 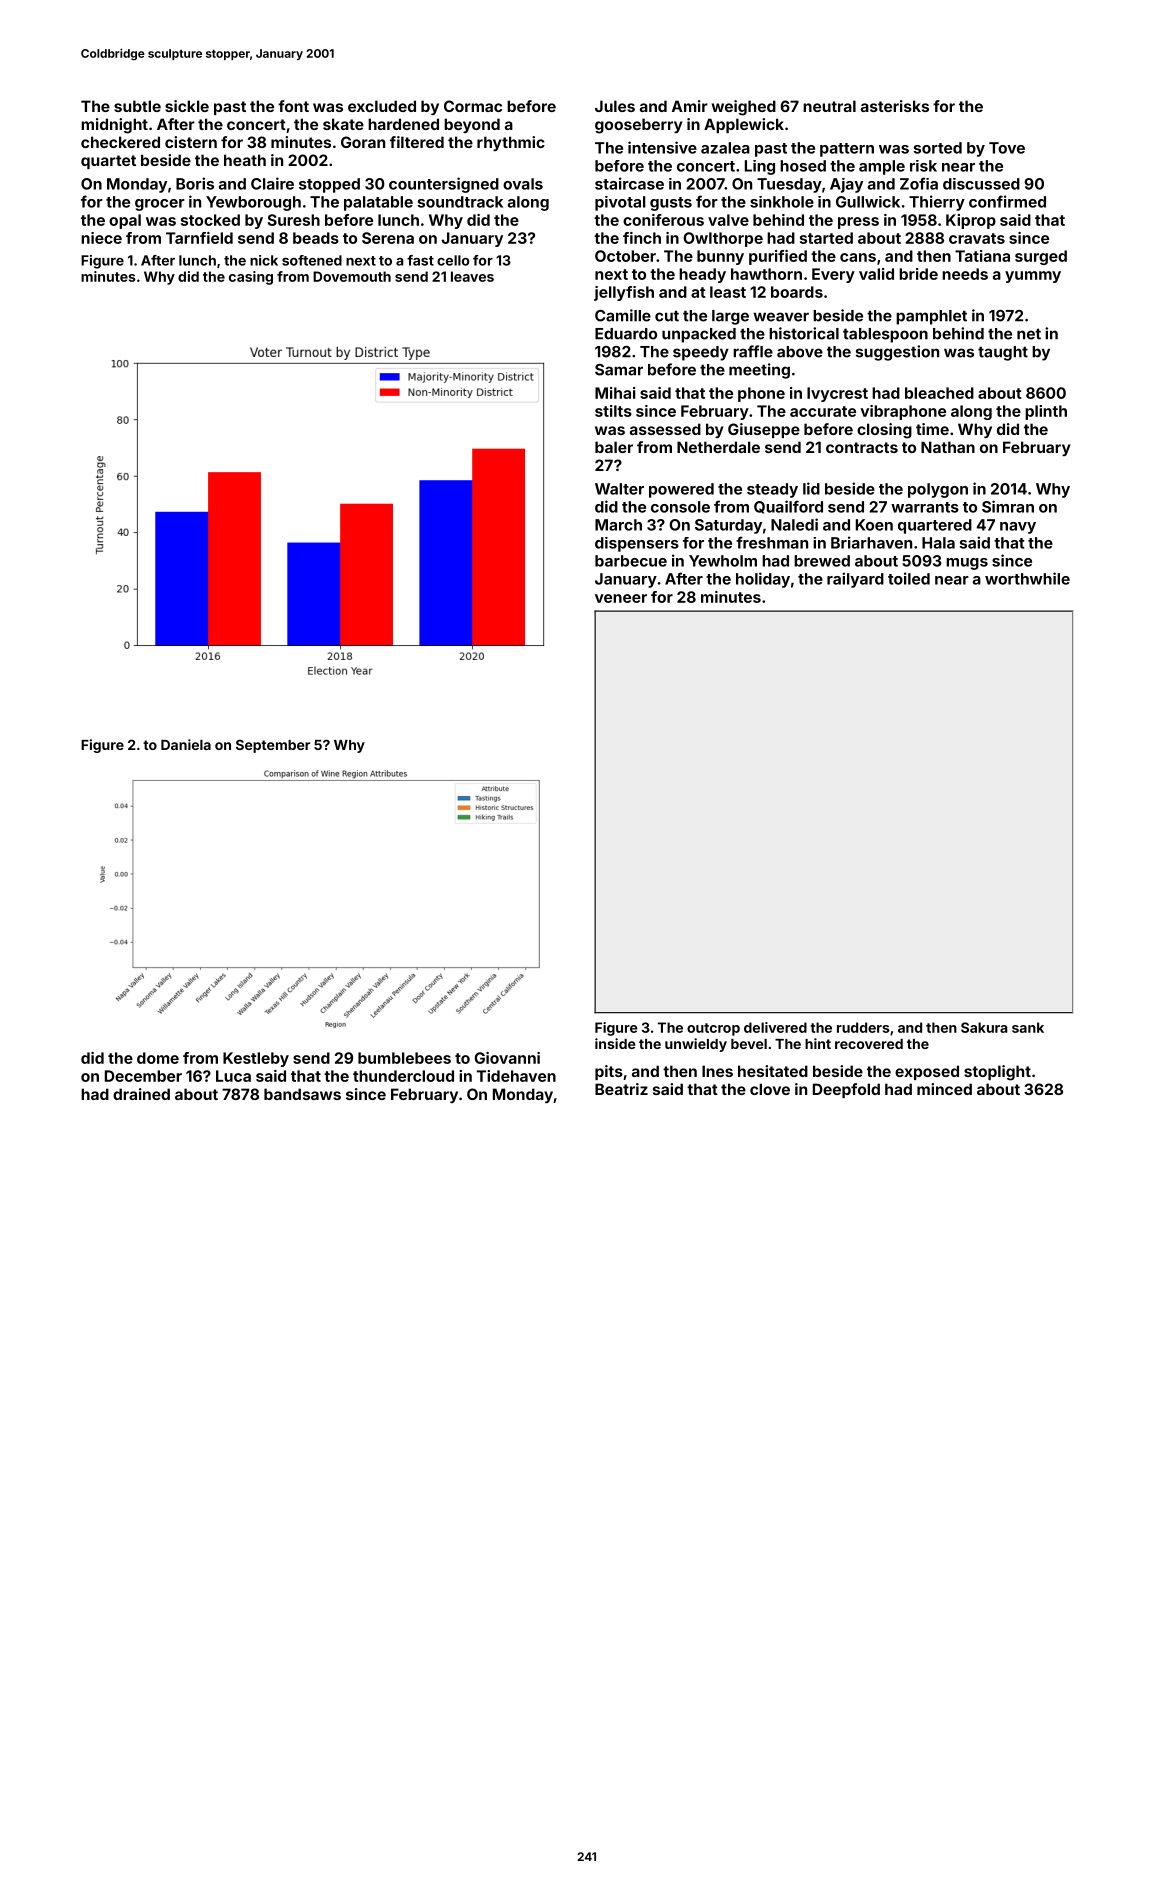 I want to click on sickle, so click(x=187, y=106).
